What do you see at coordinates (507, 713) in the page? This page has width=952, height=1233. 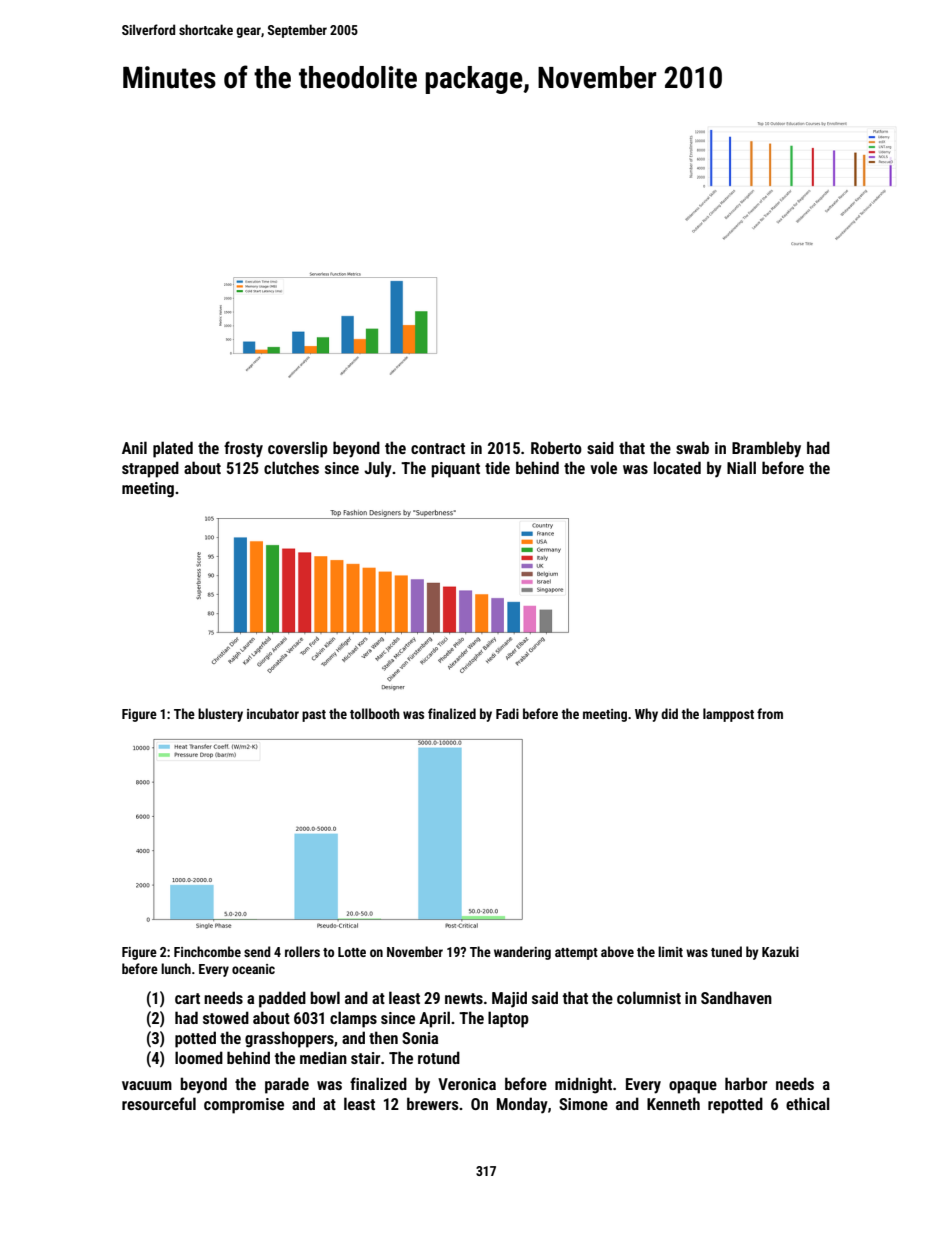 I see `Fadi` at bounding box center [507, 713].
